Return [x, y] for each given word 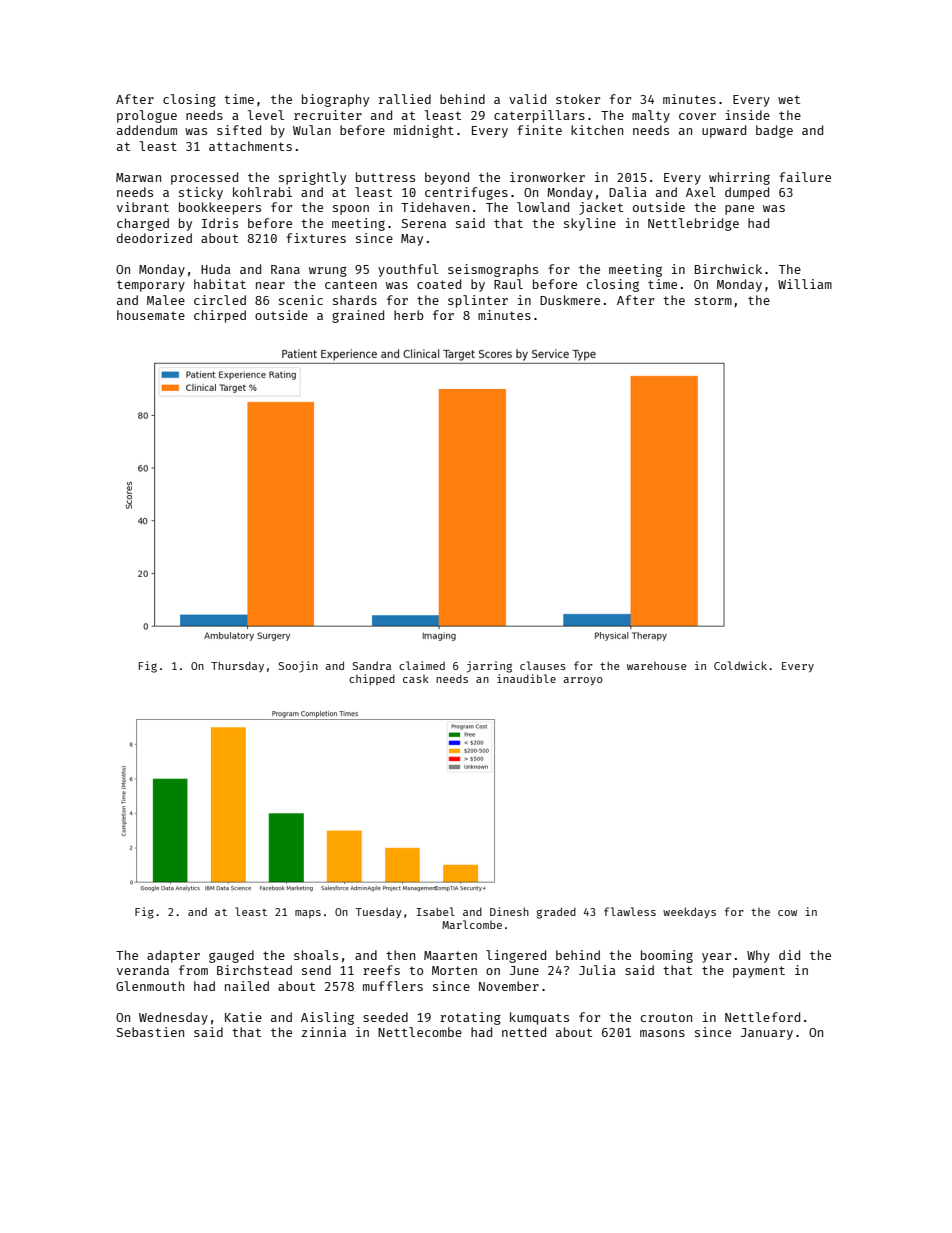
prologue [147, 116]
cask [416, 679]
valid [527, 99]
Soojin [298, 667]
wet [789, 99]
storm [713, 300]
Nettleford [762, 1017]
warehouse [656, 666]
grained [358, 316]
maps [308, 914]
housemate [151, 315]
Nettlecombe [420, 1032]
